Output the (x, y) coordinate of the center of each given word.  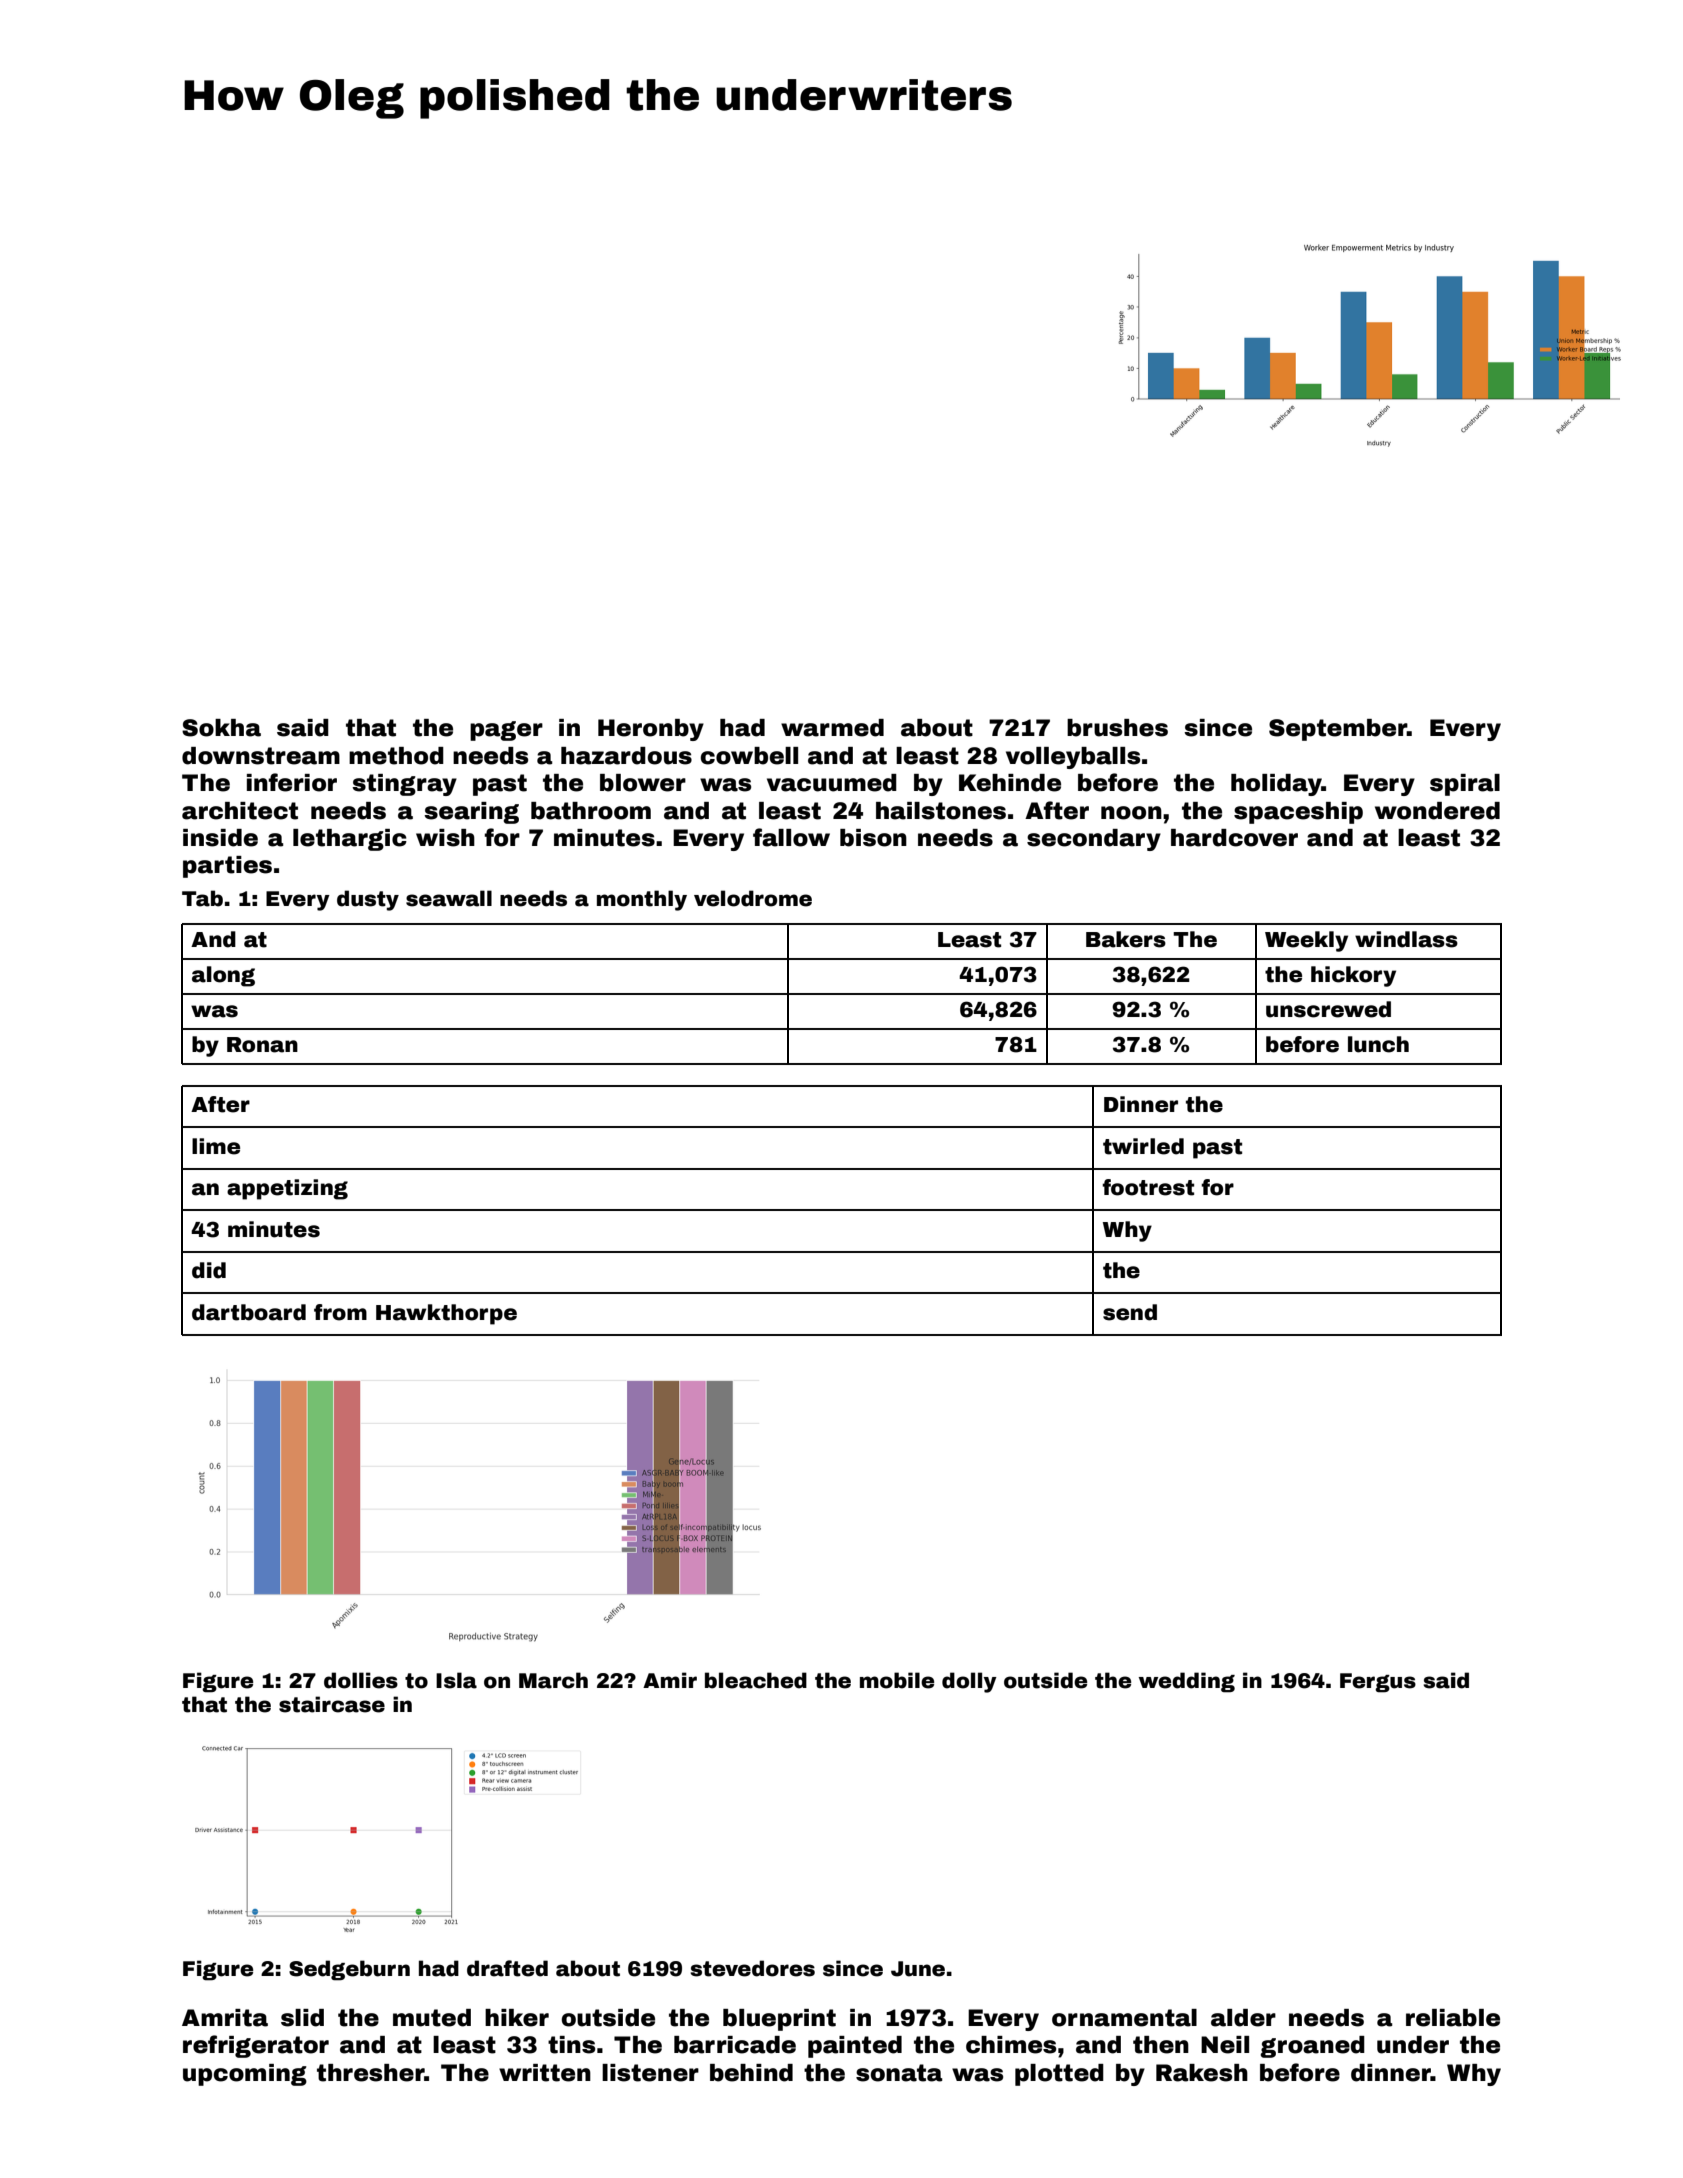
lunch (1378, 1044)
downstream (261, 756)
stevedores (752, 1968)
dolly (969, 1682)
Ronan (262, 1045)
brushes (1117, 728)
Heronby (651, 730)
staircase (332, 1704)
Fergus (1378, 1683)
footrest (1148, 1187)
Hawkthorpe (446, 1314)
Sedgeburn (349, 1970)
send (1130, 1312)
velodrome (753, 898)
